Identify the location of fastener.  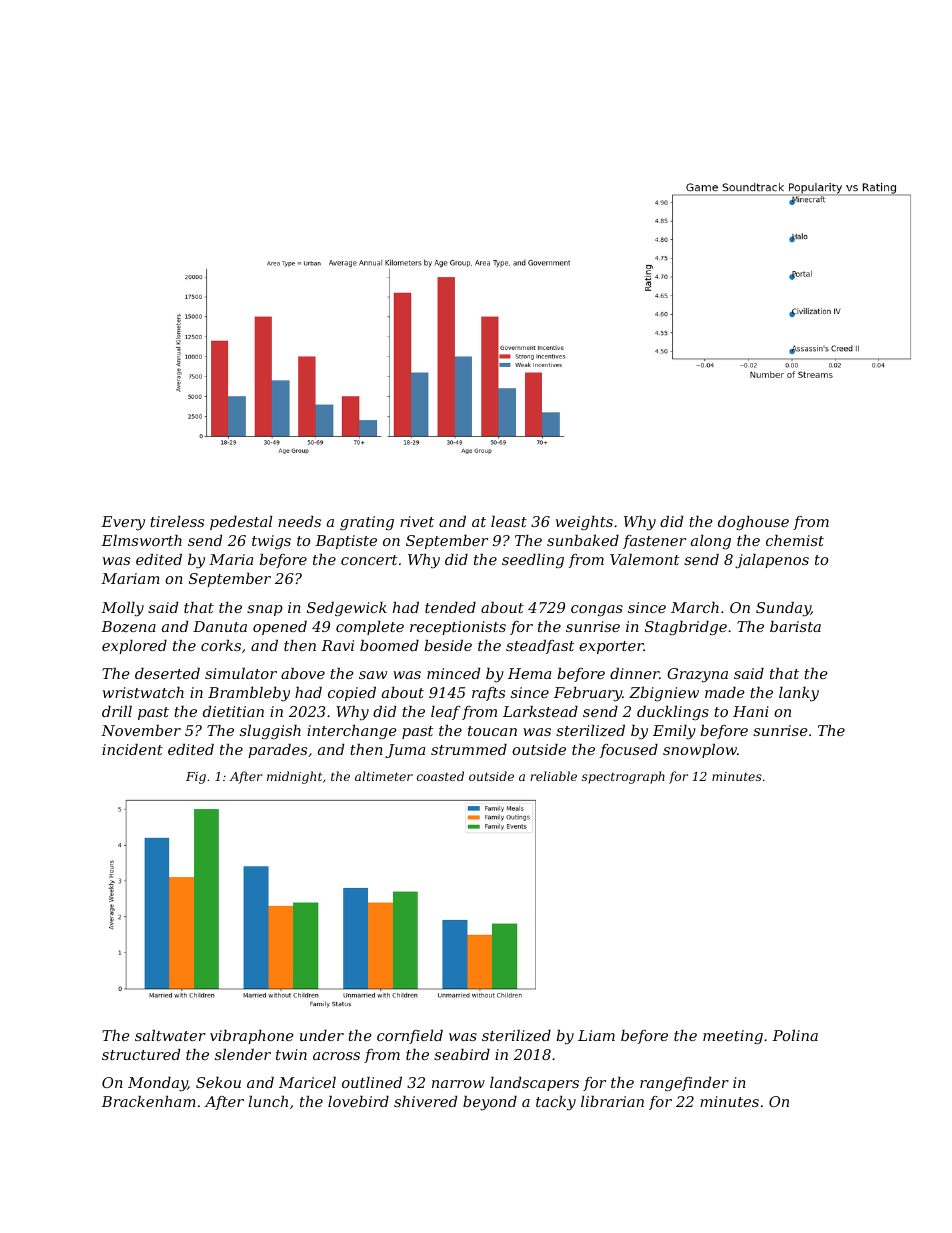
(654, 542).
